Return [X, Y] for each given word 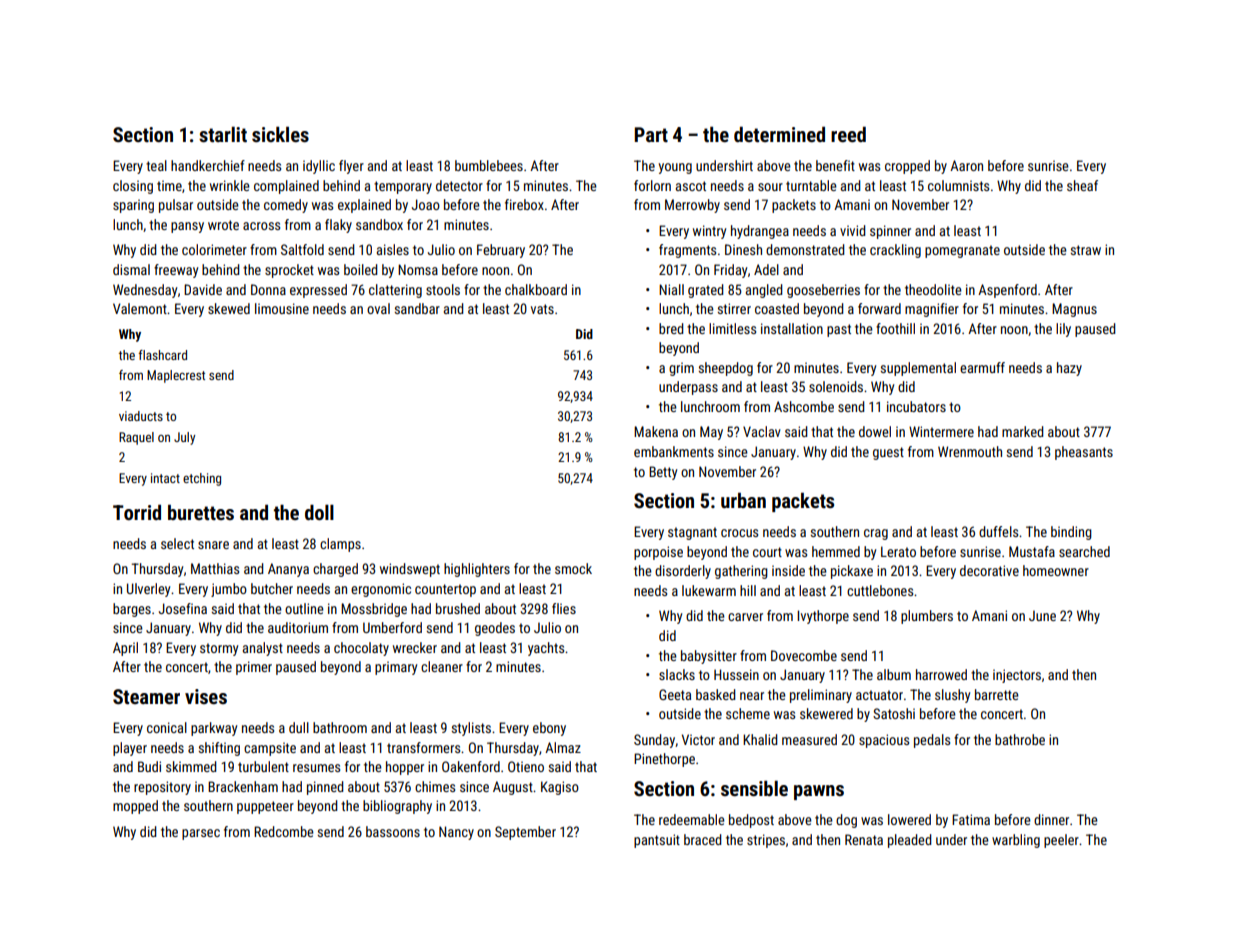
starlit [223, 134]
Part [651, 134]
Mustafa [1032, 551]
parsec [201, 834]
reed [848, 134]
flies [564, 608]
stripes [766, 841]
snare [213, 545]
